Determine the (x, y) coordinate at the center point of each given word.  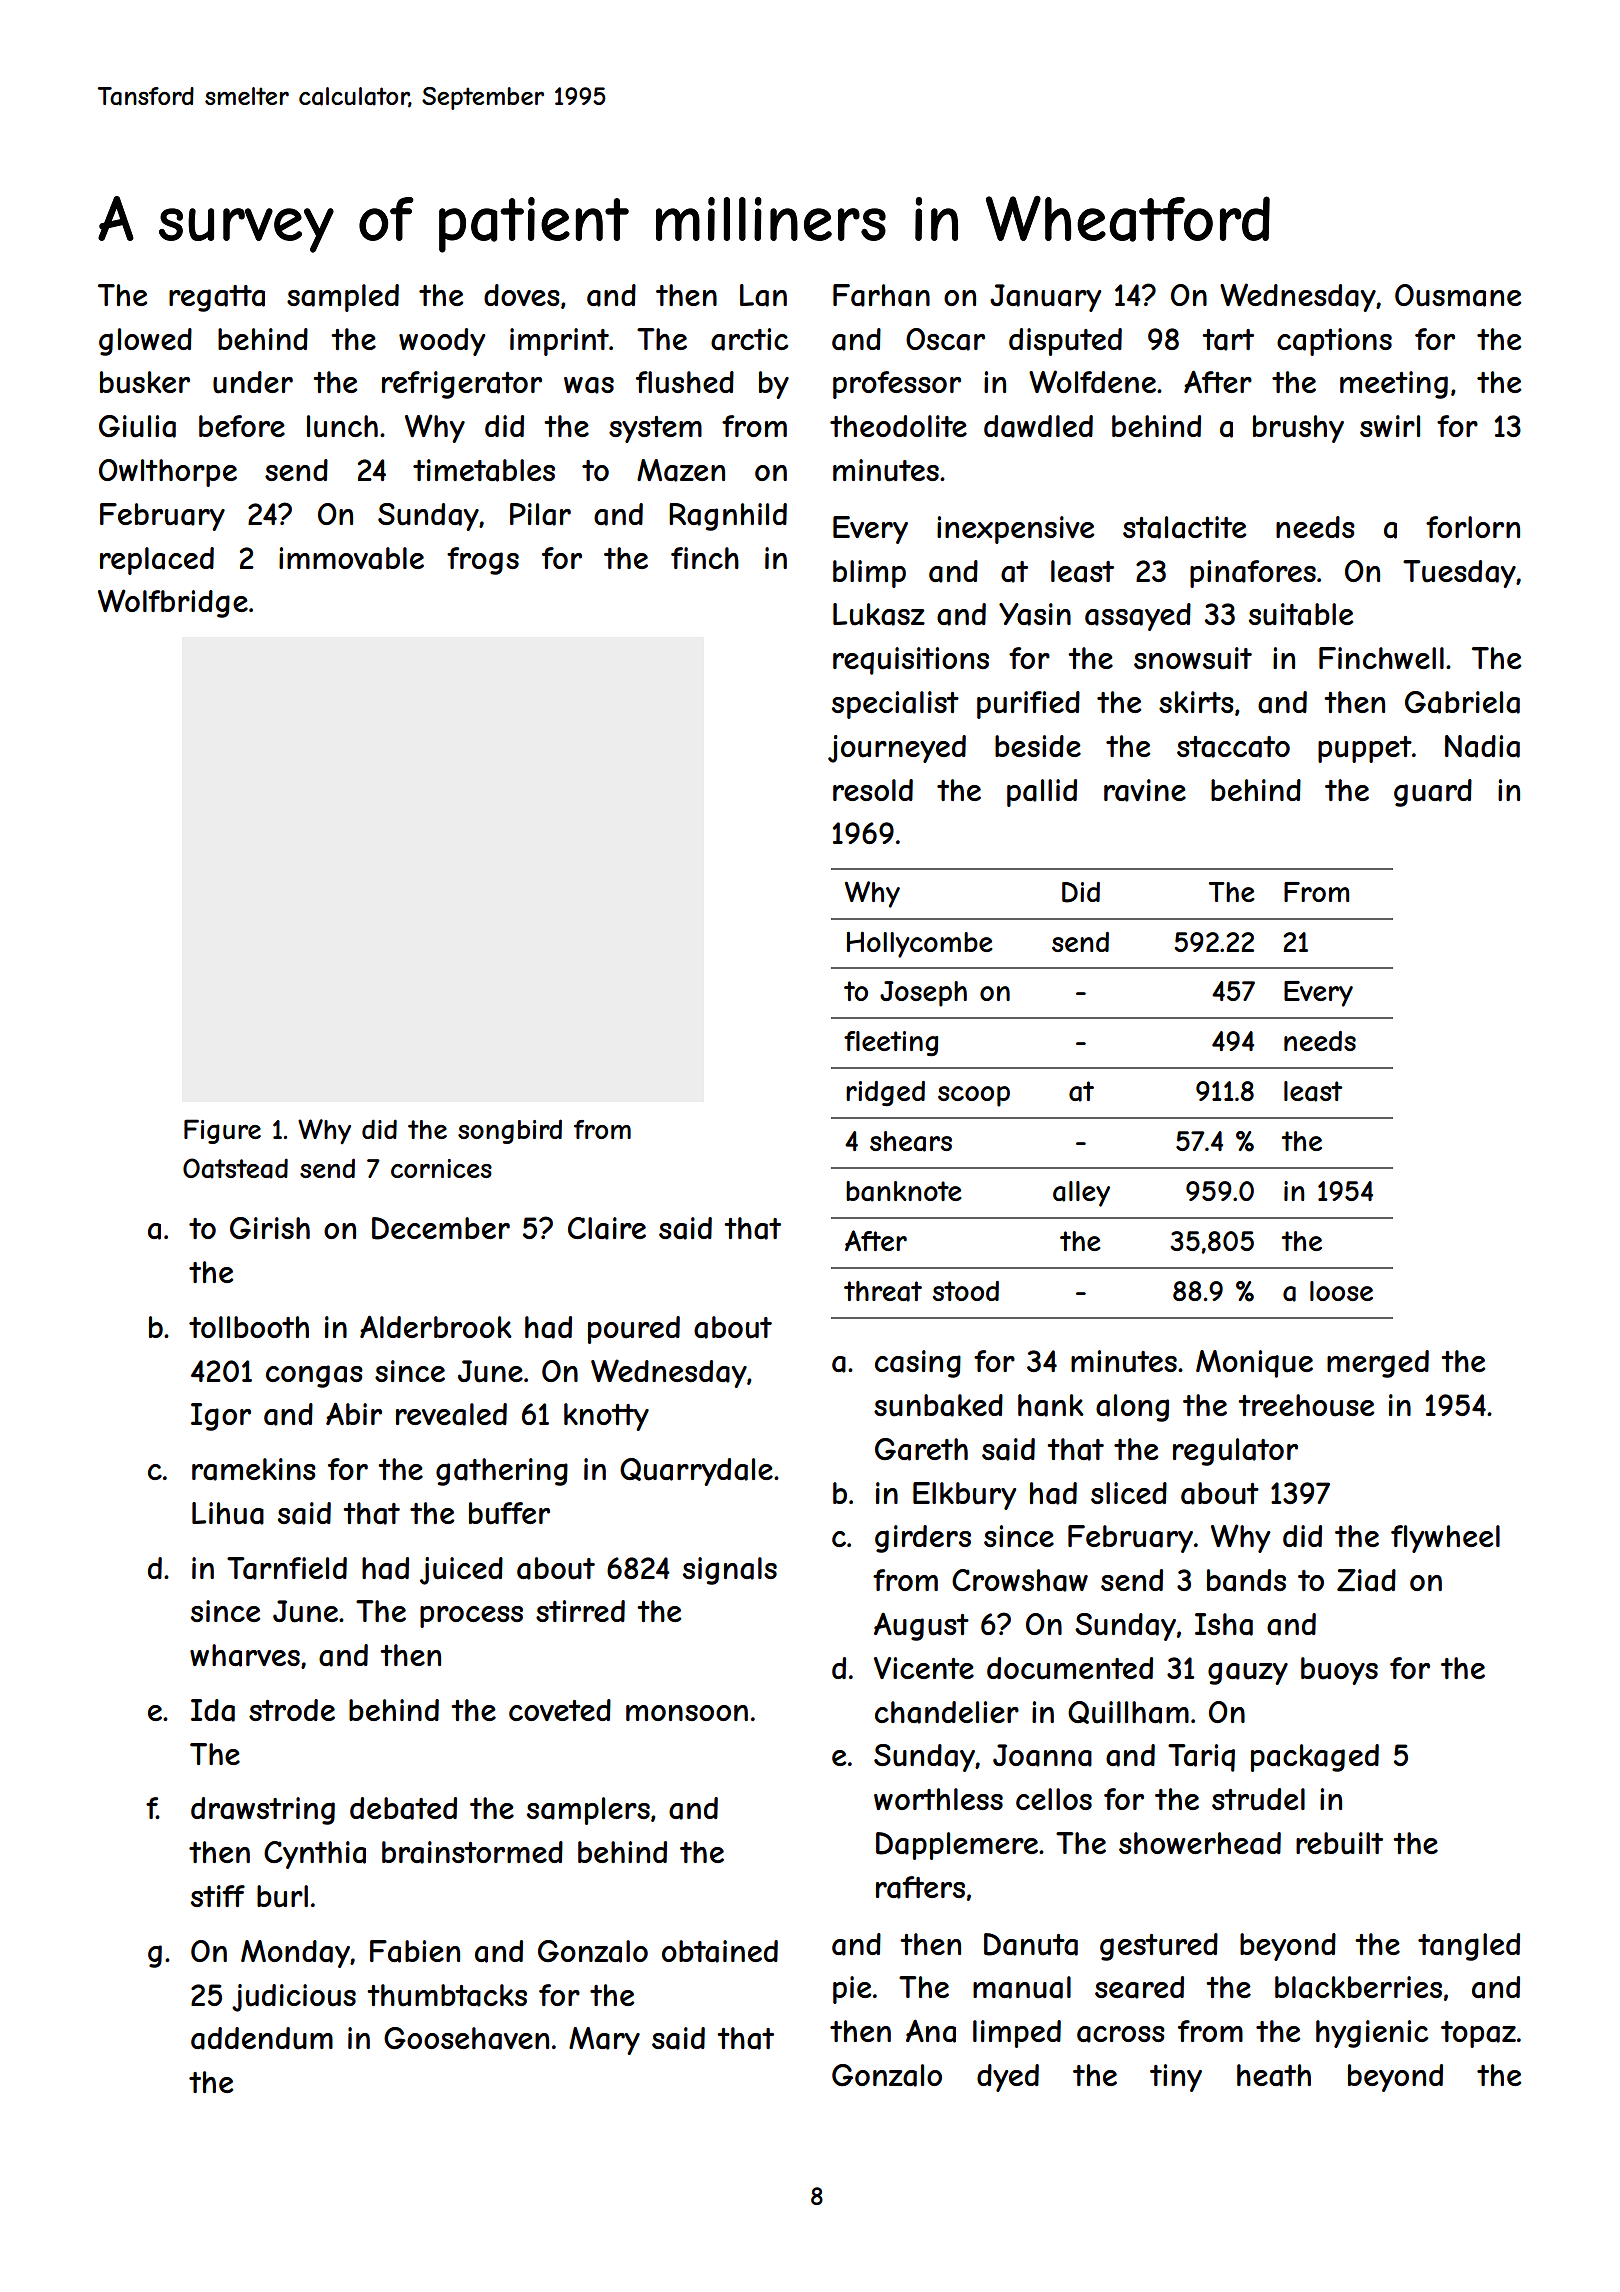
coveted (560, 1710)
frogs (483, 561)
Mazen (681, 470)
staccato (1233, 747)
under (253, 382)
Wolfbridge (173, 603)
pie (852, 1990)
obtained (720, 1951)
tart (1228, 340)
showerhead (1200, 1843)
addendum (262, 2038)
